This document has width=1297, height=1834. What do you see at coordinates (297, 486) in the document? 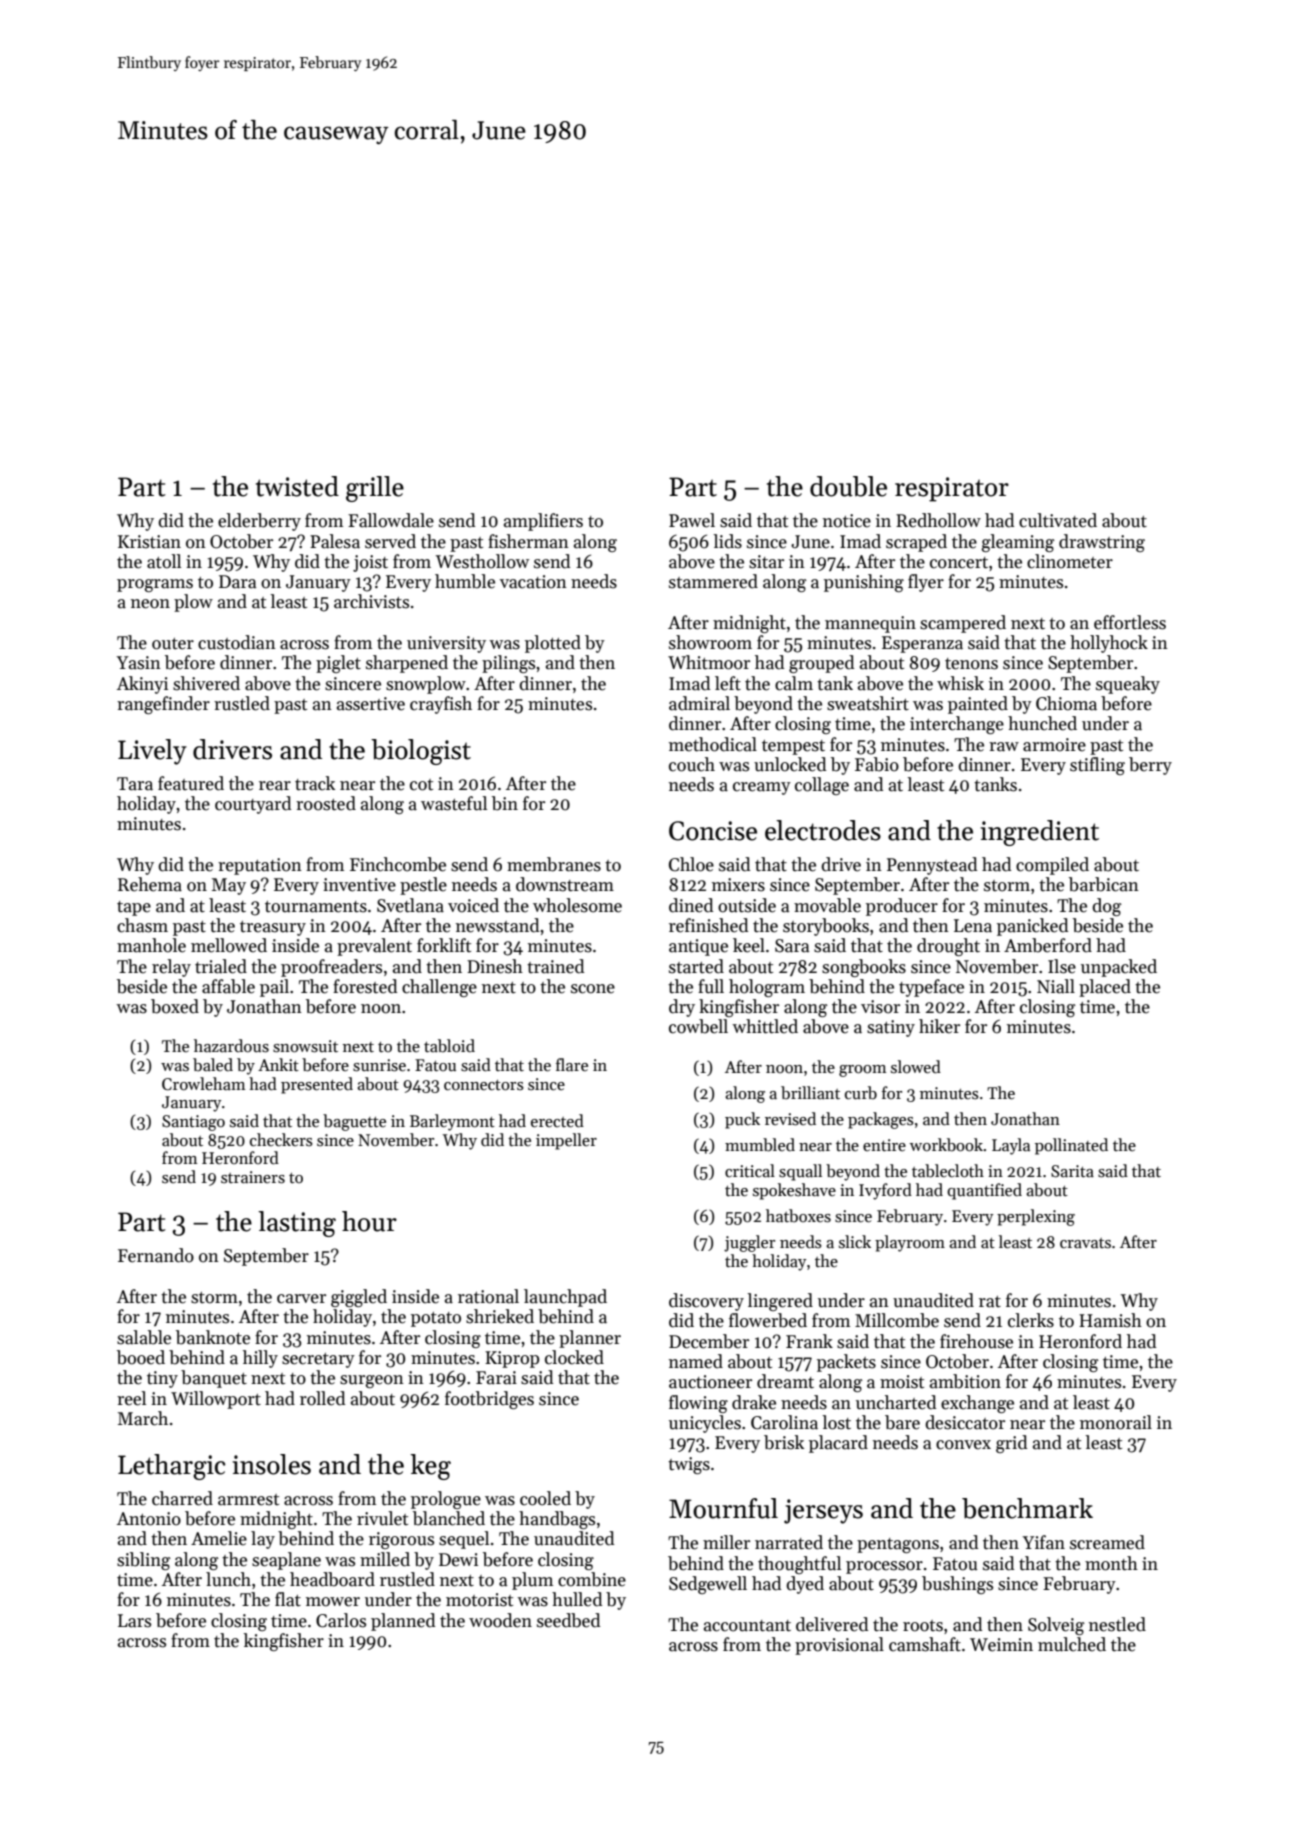
I see `twisted` at bounding box center [297, 486].
